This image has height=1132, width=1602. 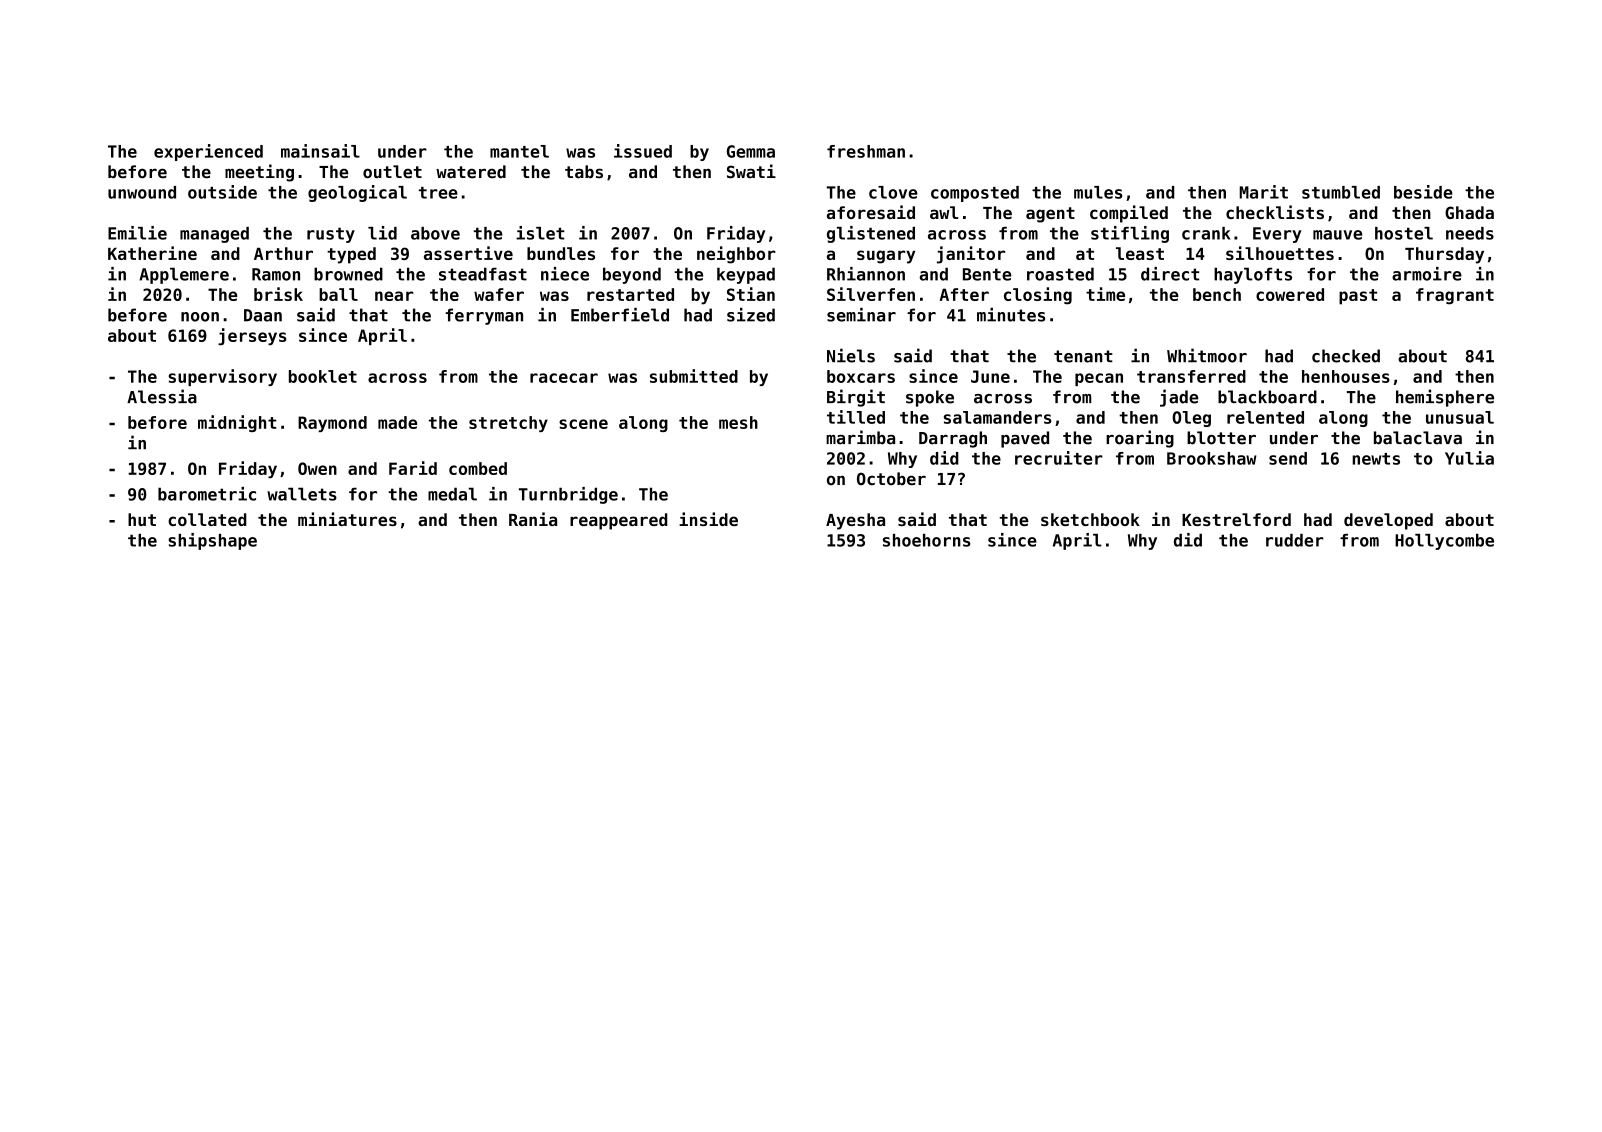 What do you see at coordinates (1207, 355) in the image?
I see `Whitmoor` at bounding box center [1207, 355].
